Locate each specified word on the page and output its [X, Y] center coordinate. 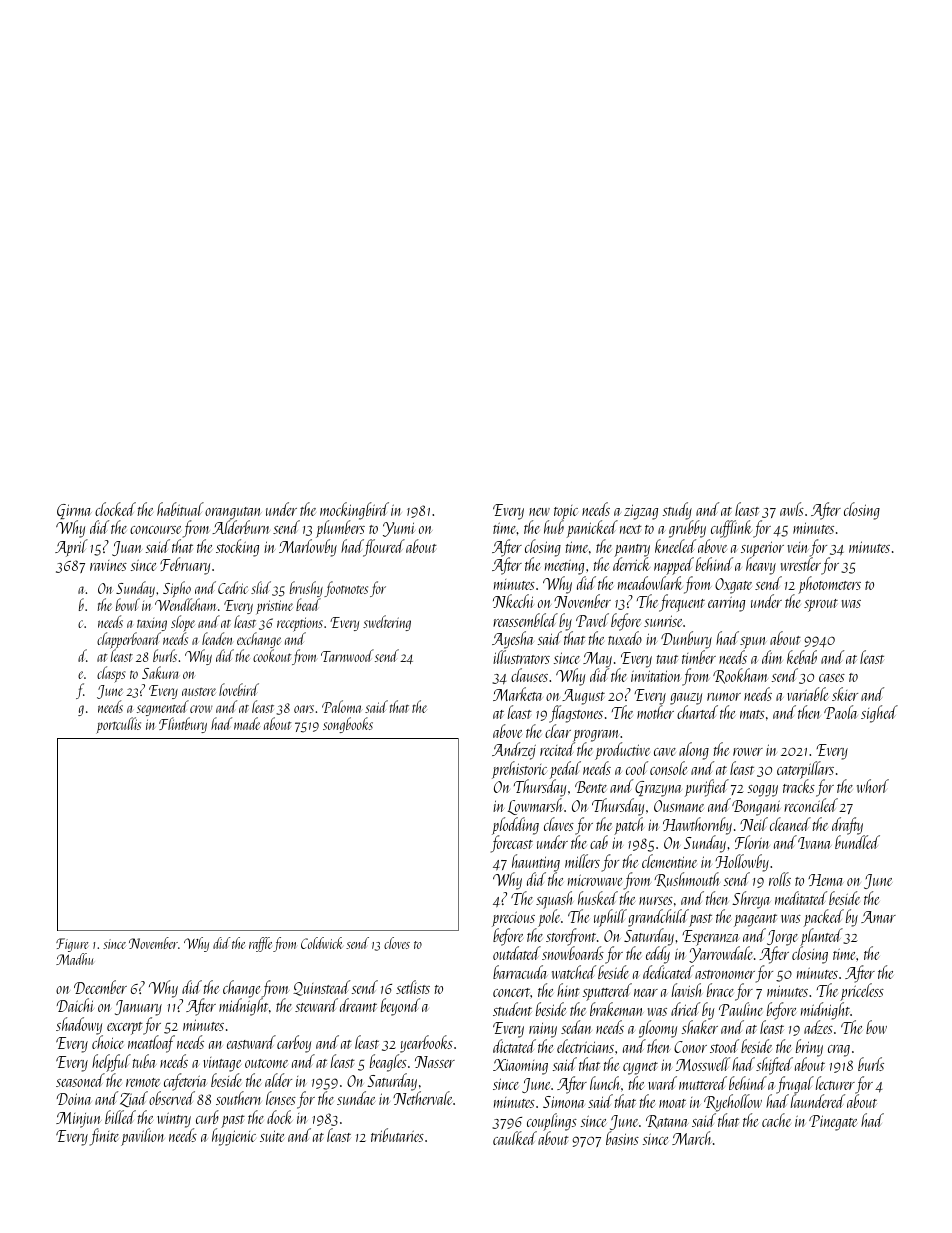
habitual [180, 509]
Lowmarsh [535, 806]
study [678, 511]
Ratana [667, 1122]
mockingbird [354, 511]
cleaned [790, 824]
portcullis [118, 725]
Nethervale [422, 1098]
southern [238, 1098]
